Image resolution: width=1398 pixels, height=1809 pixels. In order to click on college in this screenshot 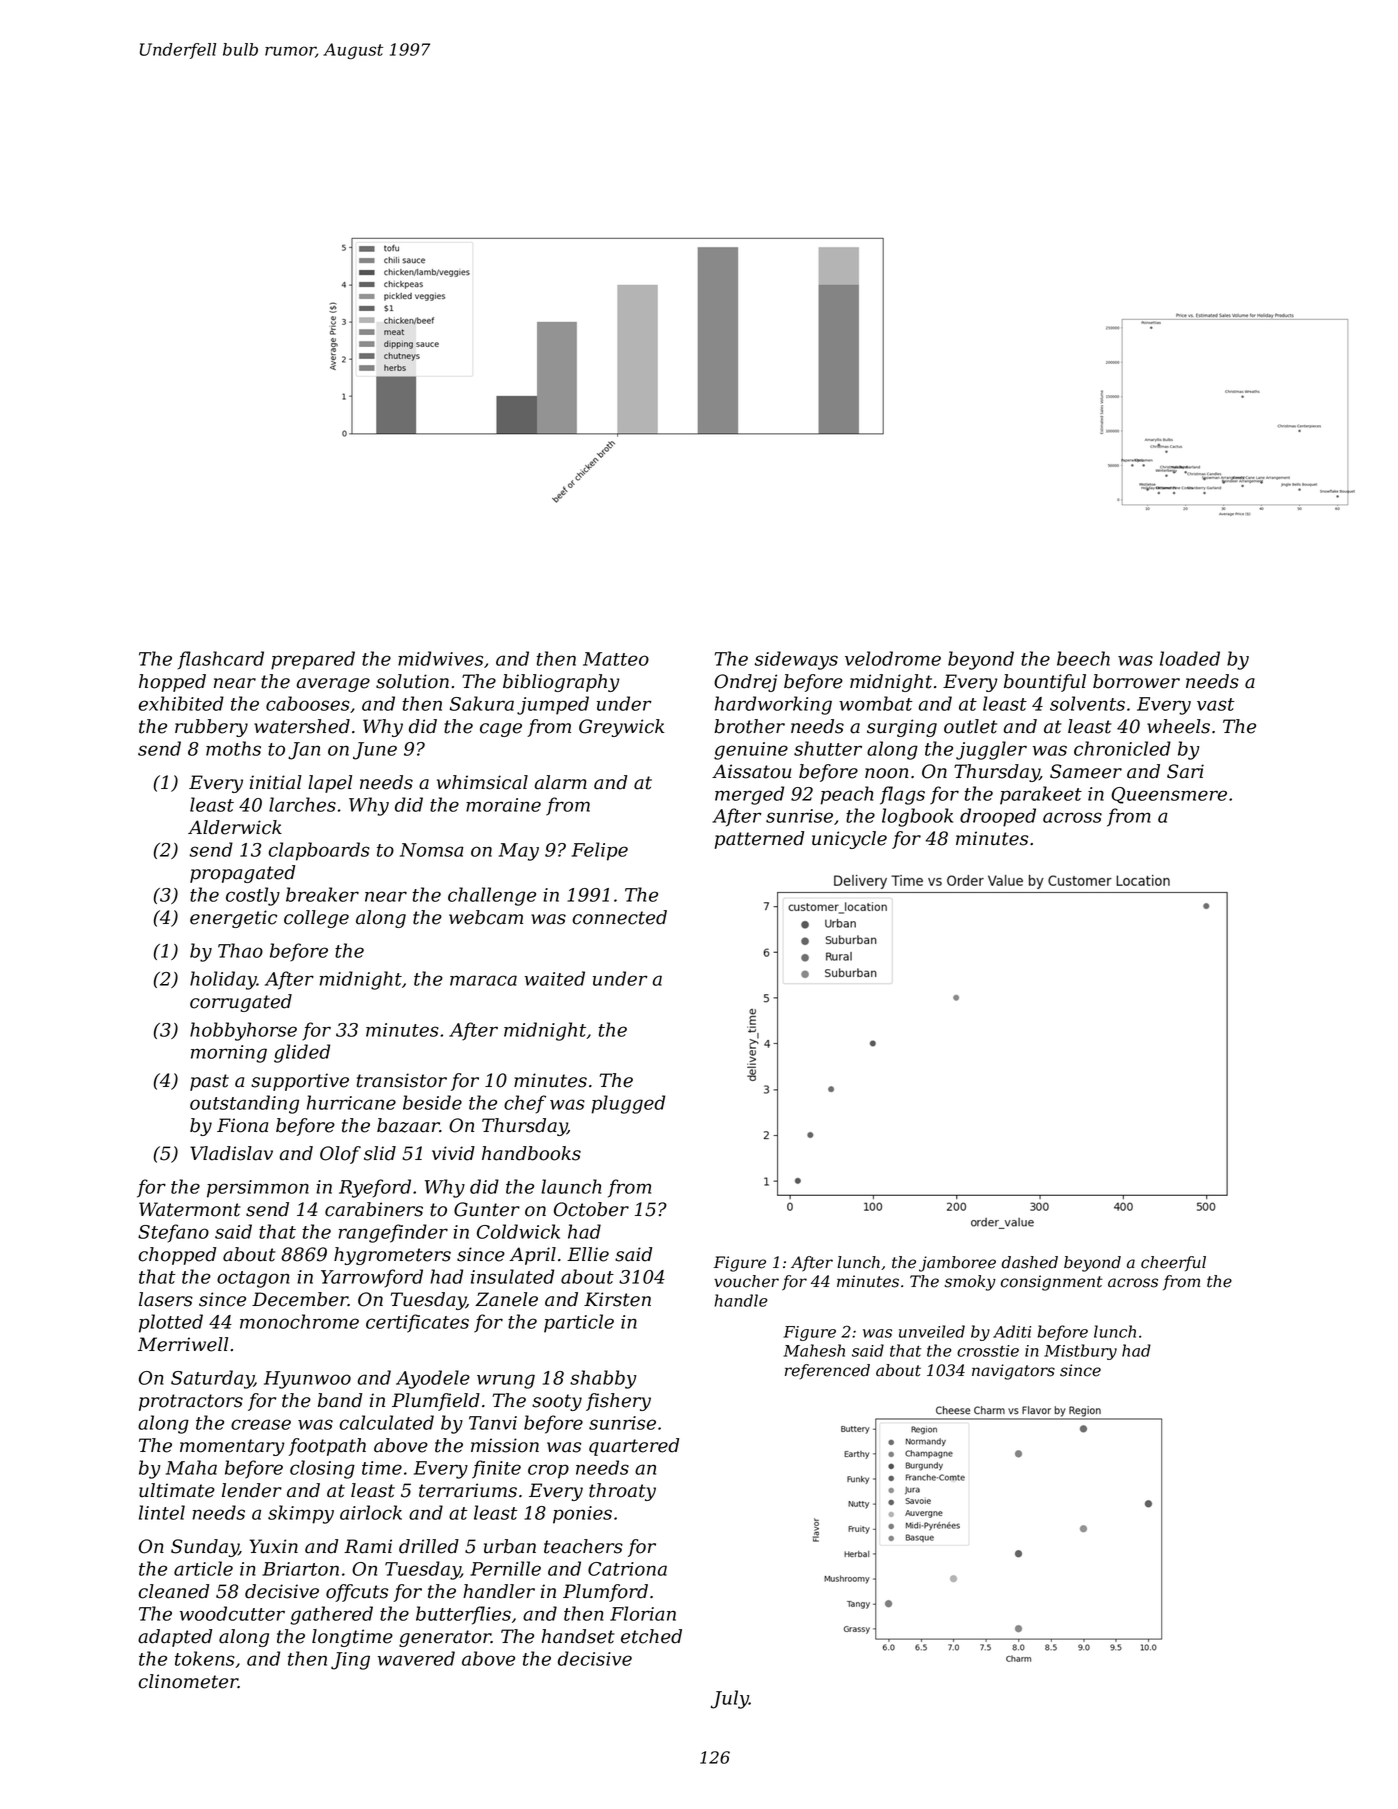, I will do `click(316, 919)`.
